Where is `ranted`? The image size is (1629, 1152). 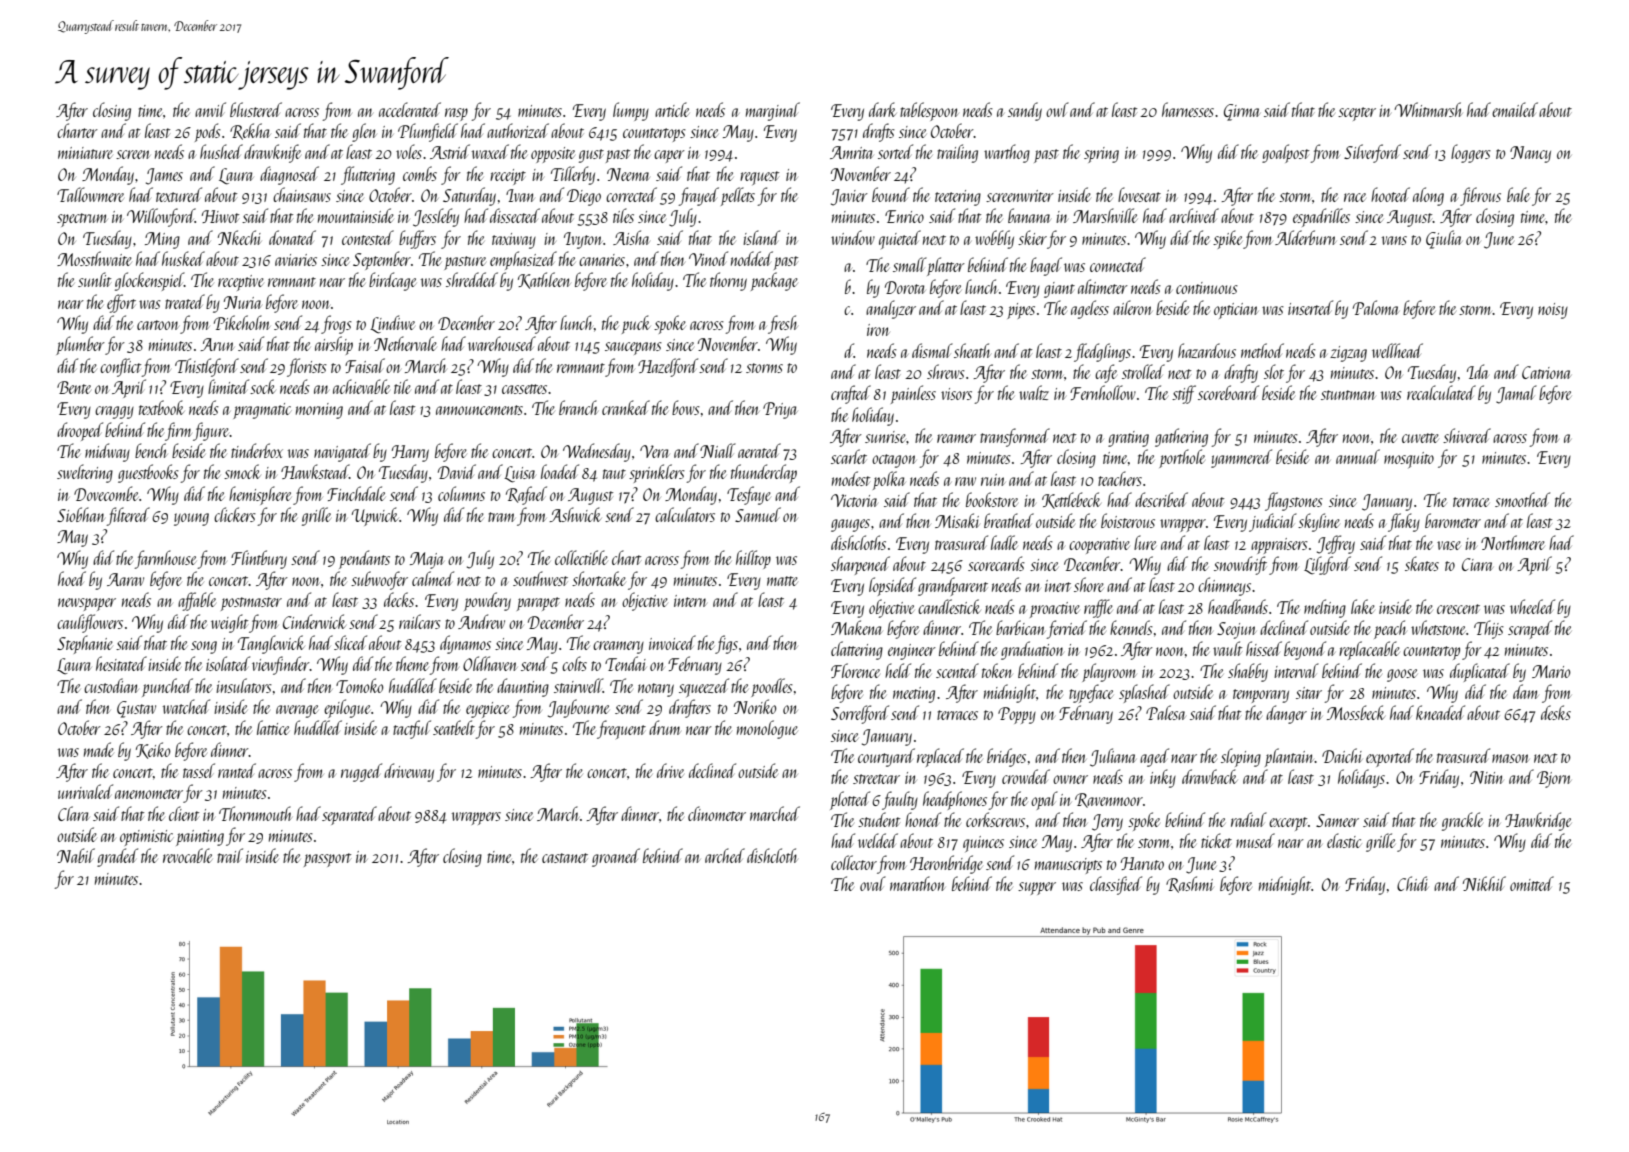 ranted is located at coordinates (237, 770).
